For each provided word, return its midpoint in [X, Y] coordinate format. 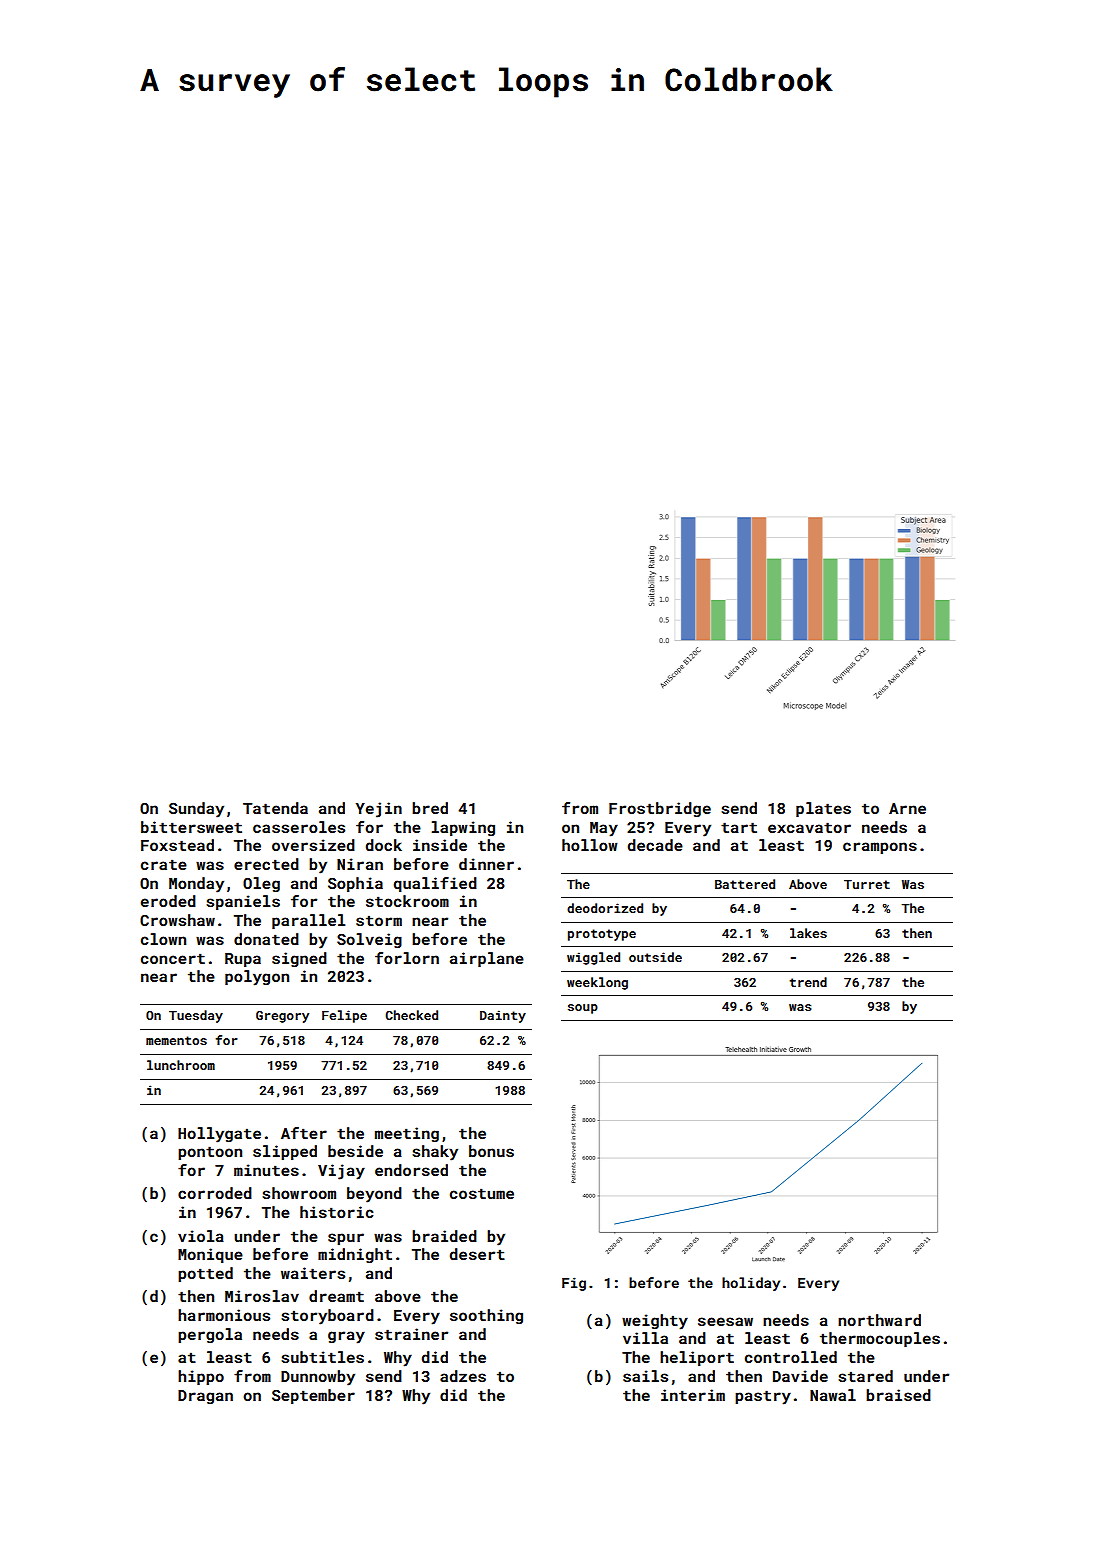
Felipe [344, 1016]
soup [583, 1009]
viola [201, 1236]
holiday [751, 1284]
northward [879, 1320]
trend [808, 982]
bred [430, 808]
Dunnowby [318, 1378]
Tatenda [275, 808]
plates [823, 809]
